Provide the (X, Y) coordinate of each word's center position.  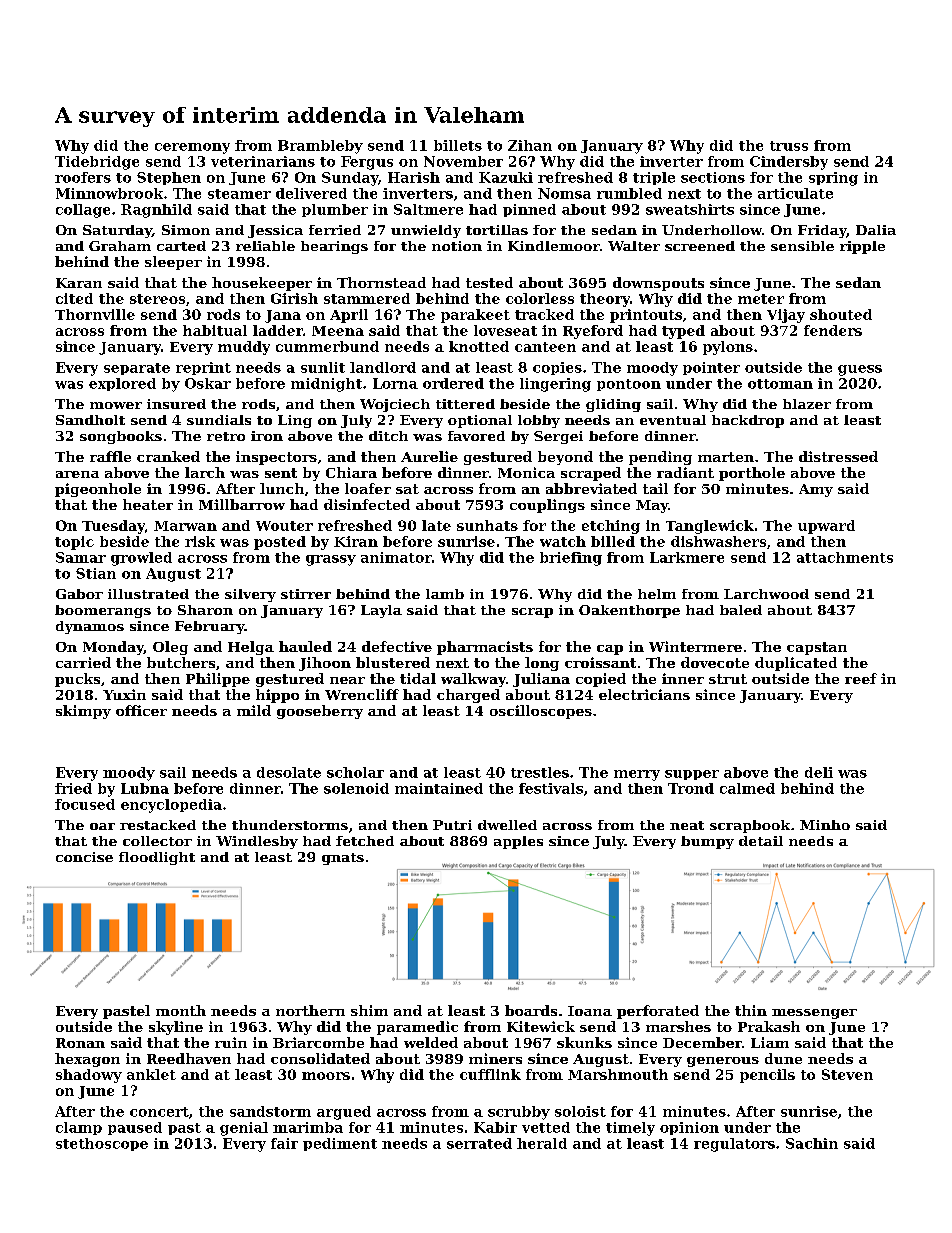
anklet (151, 1074)
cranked (168, 456)
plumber (335, 210)
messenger (814, 1014)
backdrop (748, 421)
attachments (845, 557)
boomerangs (103, 611)
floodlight (157, 858)
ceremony (192, 148)
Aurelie (429, 456)
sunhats (487, 525)
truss (789, 146)
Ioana (590, 1011)
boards (531, 1010)
